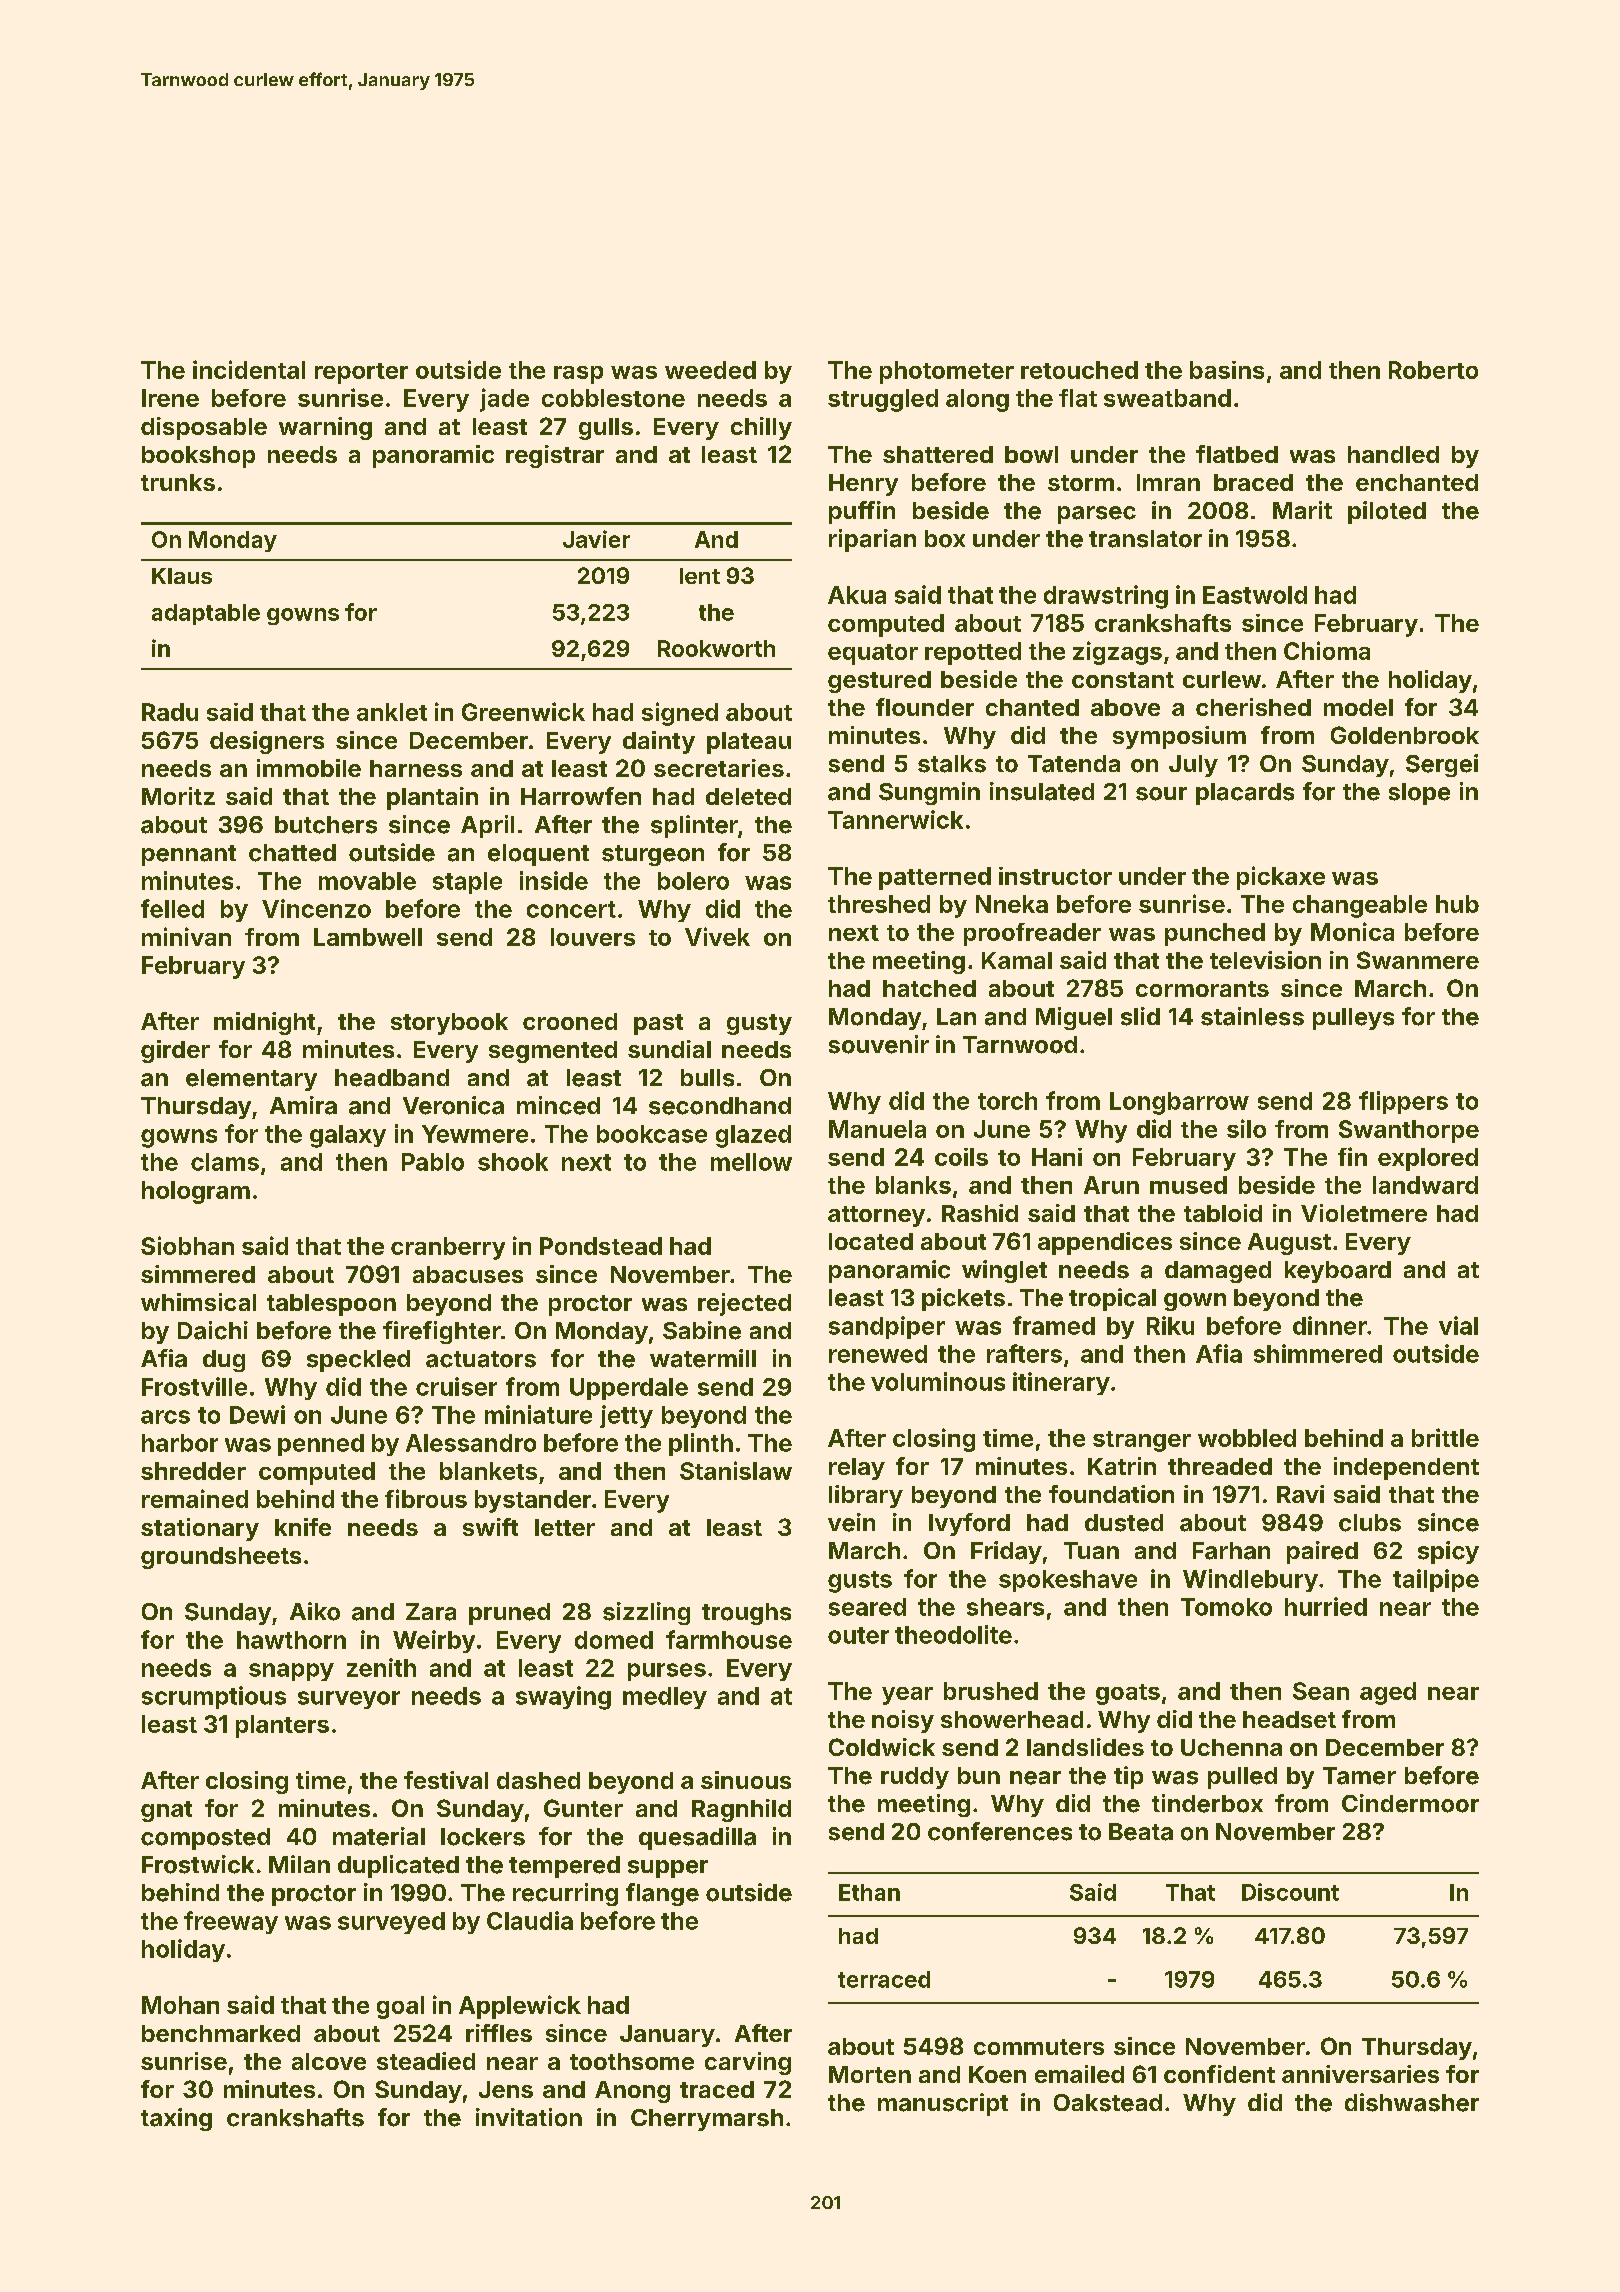  Describe the element at coordinates (882, 1747) in the page. I see `Coldwick` at that location.
